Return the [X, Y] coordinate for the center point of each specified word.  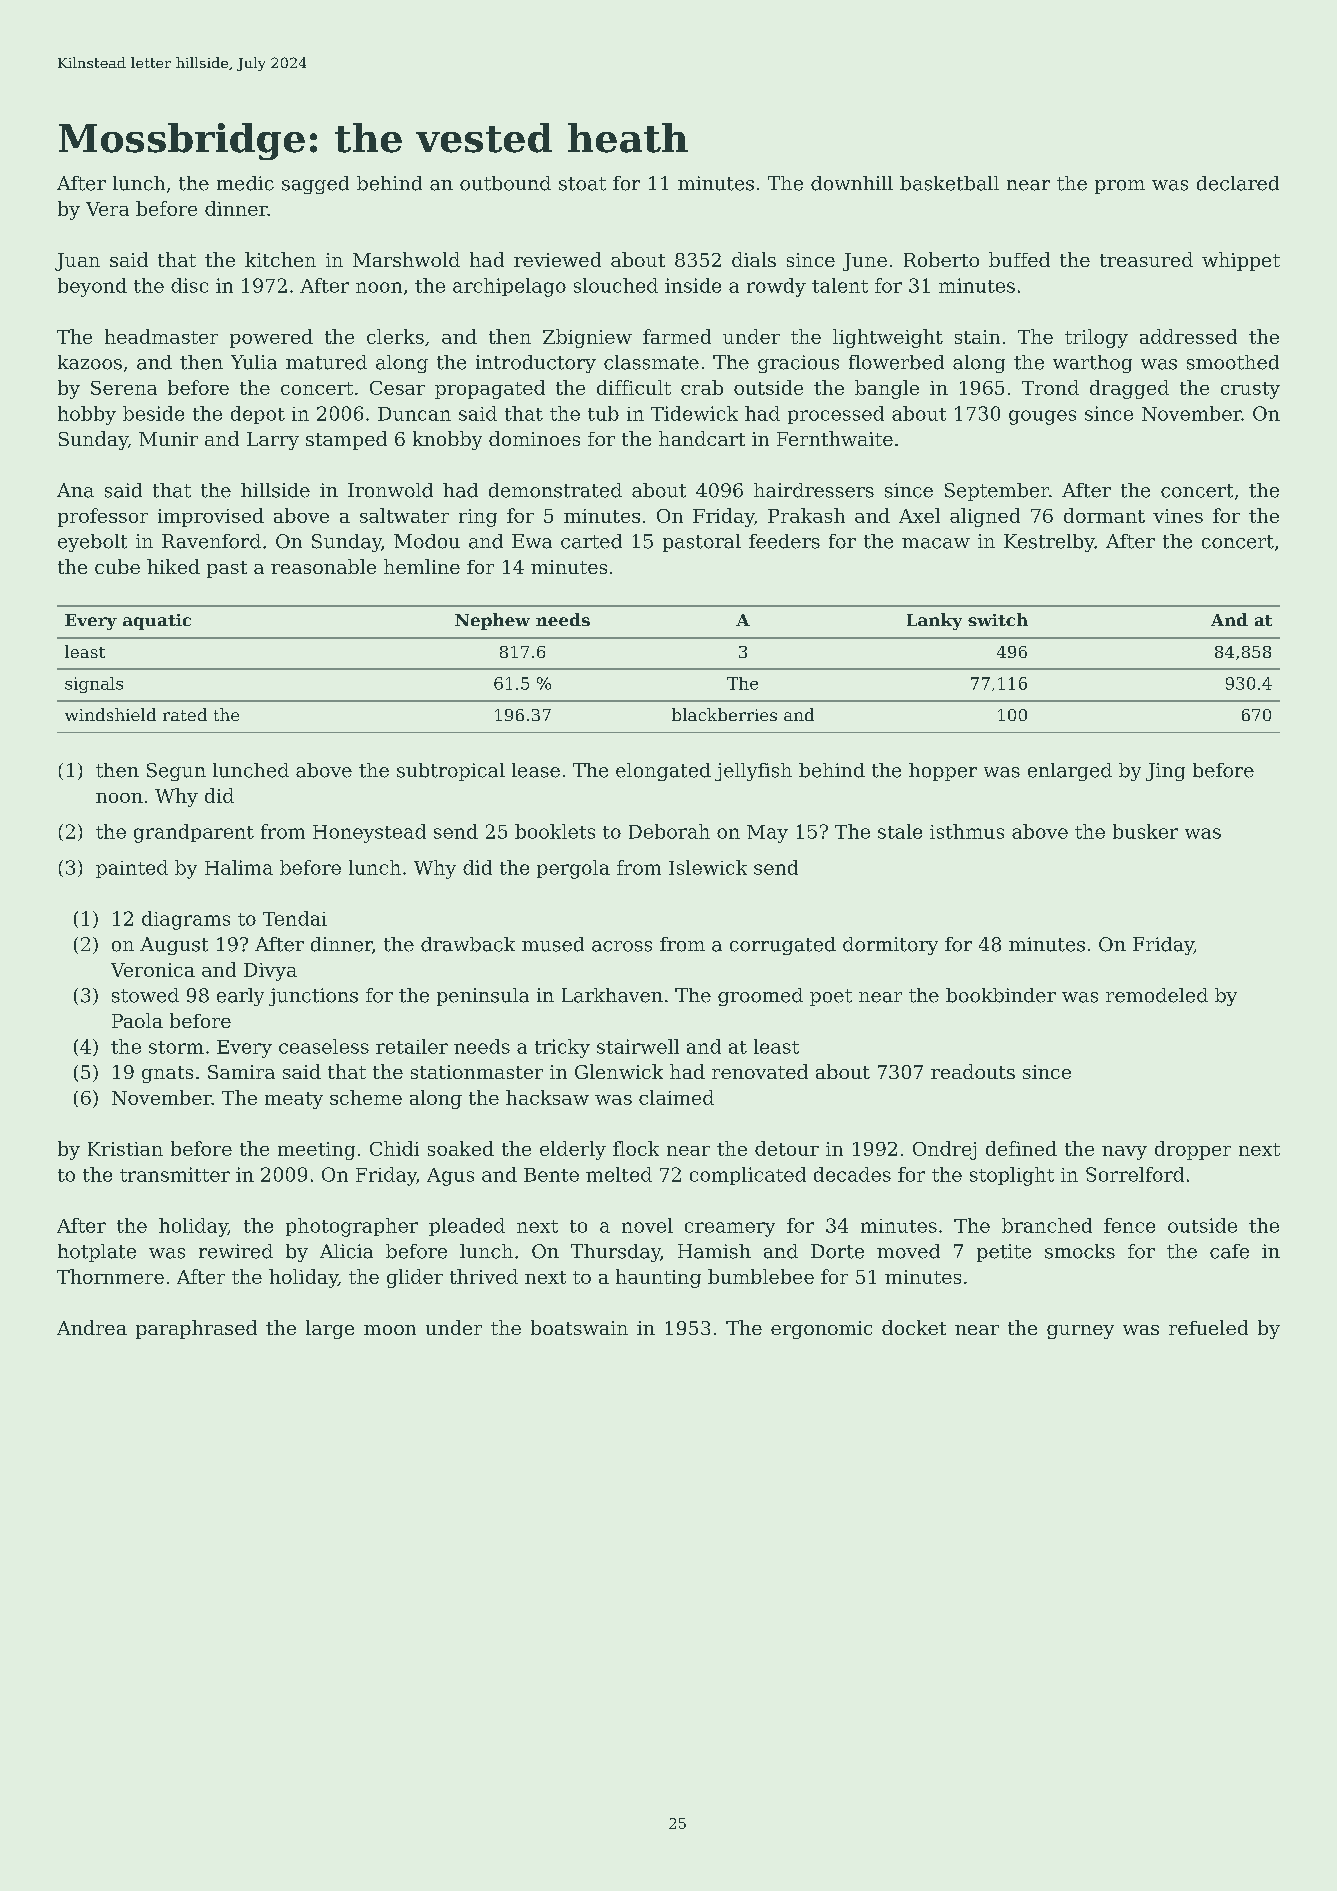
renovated [760, 1071]
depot [258, 415]
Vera [107, 209]
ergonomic [821, 1330]
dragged [1129, 389]
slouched [616, 285]
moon [390, 1330]
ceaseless [324, 1046]
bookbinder [1001, 995]
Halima [239, 867]
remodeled [1157, 995]
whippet [1241, 261]
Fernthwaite [835, 438]
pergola [573, 869]
